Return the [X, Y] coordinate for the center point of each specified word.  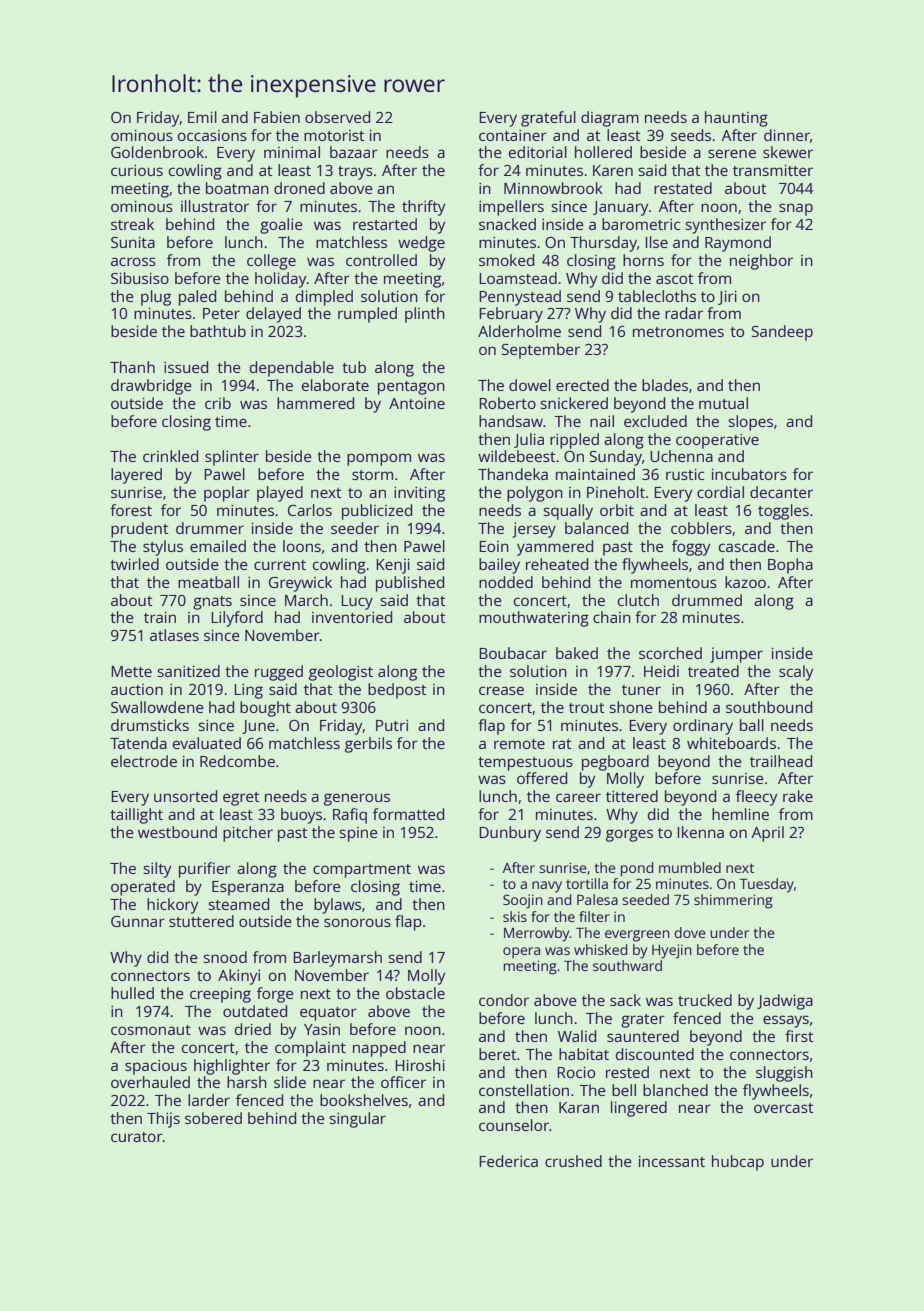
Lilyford [237, 619]
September [541, 351]
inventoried [352, 617]
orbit [617, 510]
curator [137, 1137]
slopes [750, 423]
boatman [237, 188]
